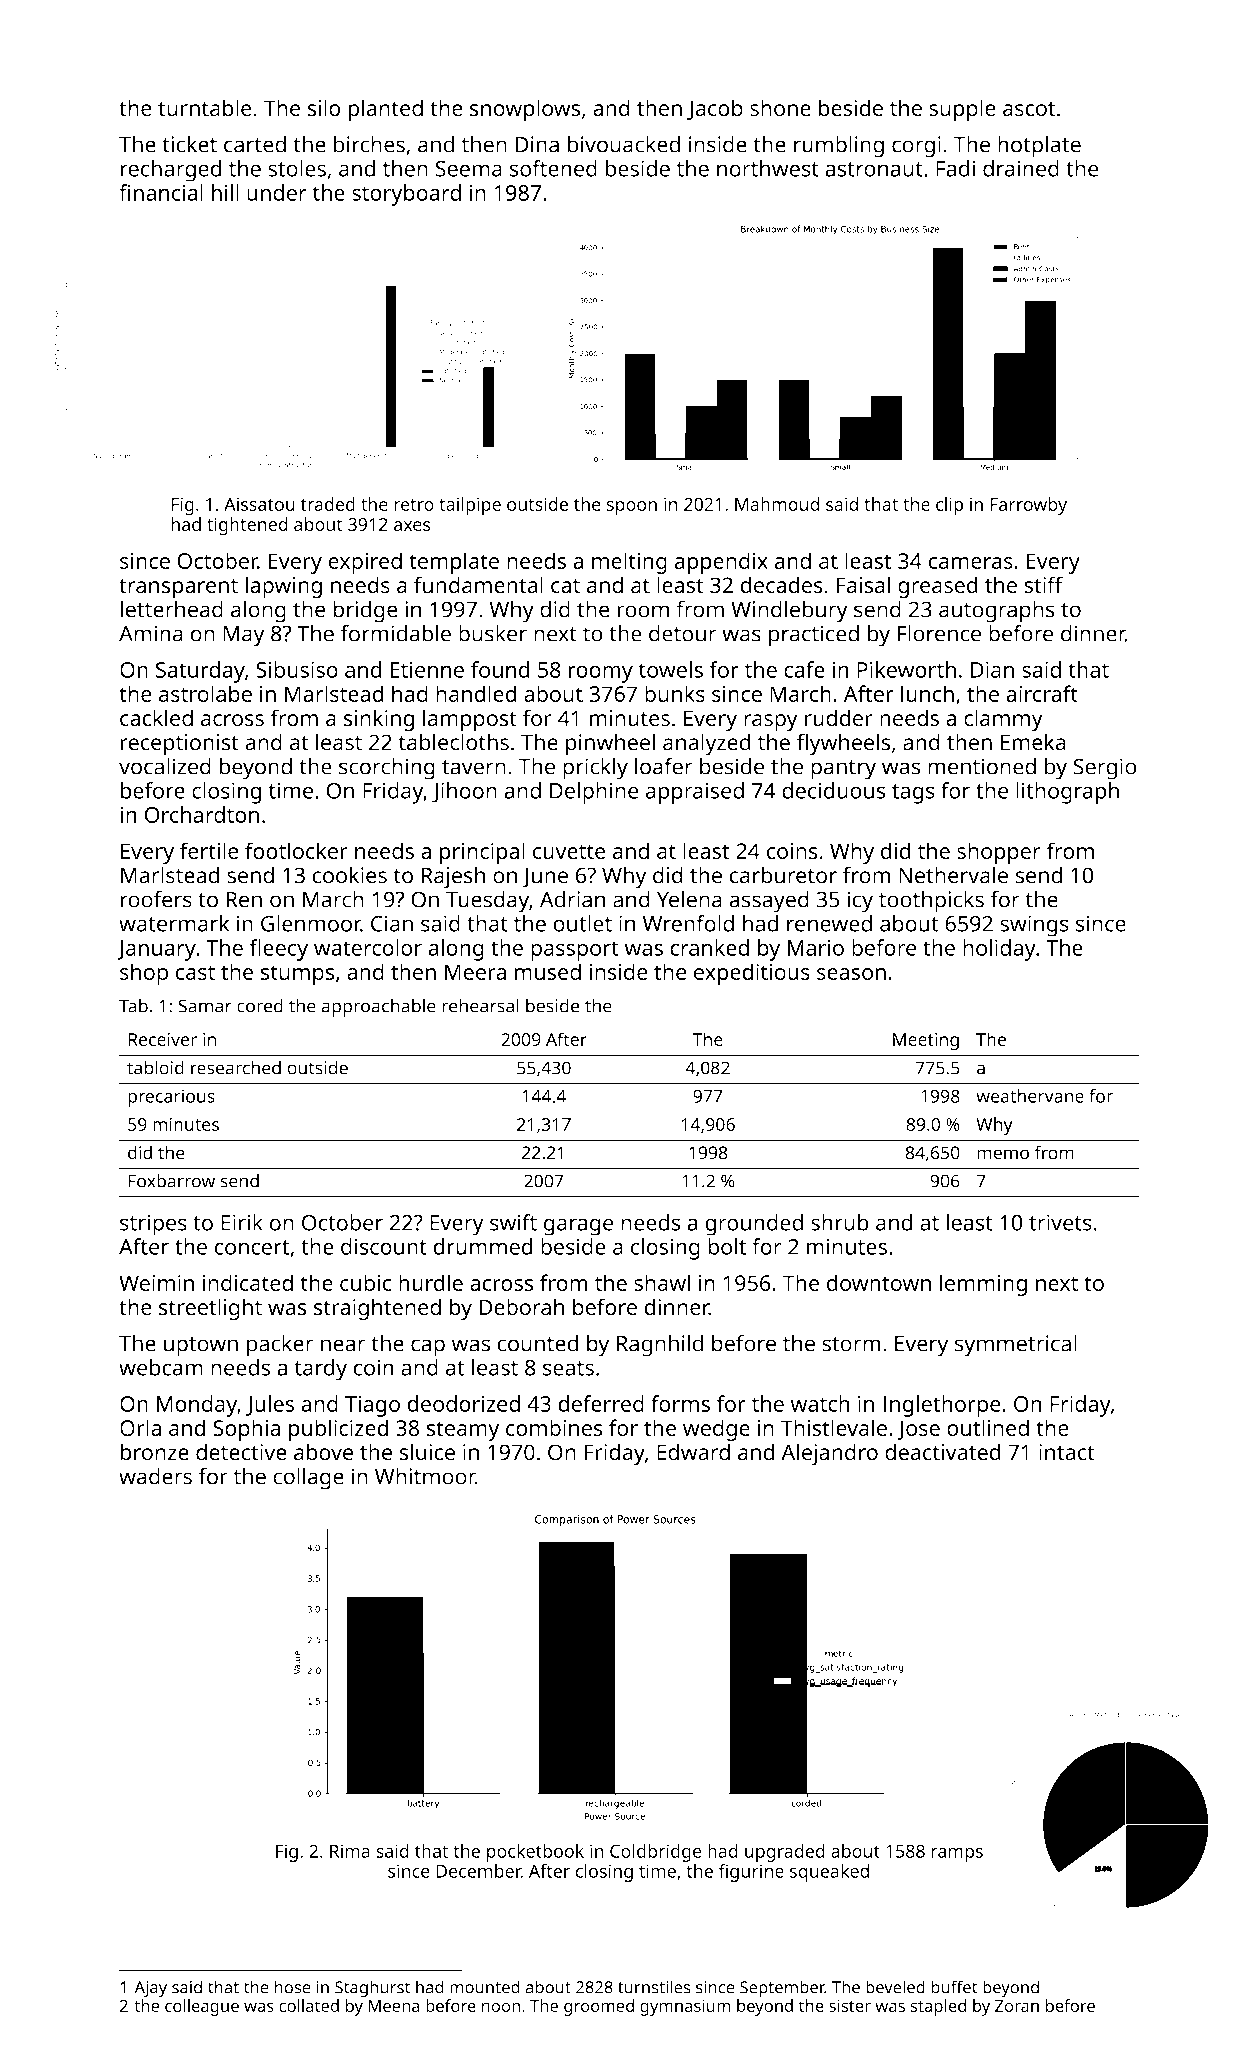 The image size is (1258, 2072). Describe the element at coordinates (1105, 769) in the screenshot. I see `Sergio` at that location.
